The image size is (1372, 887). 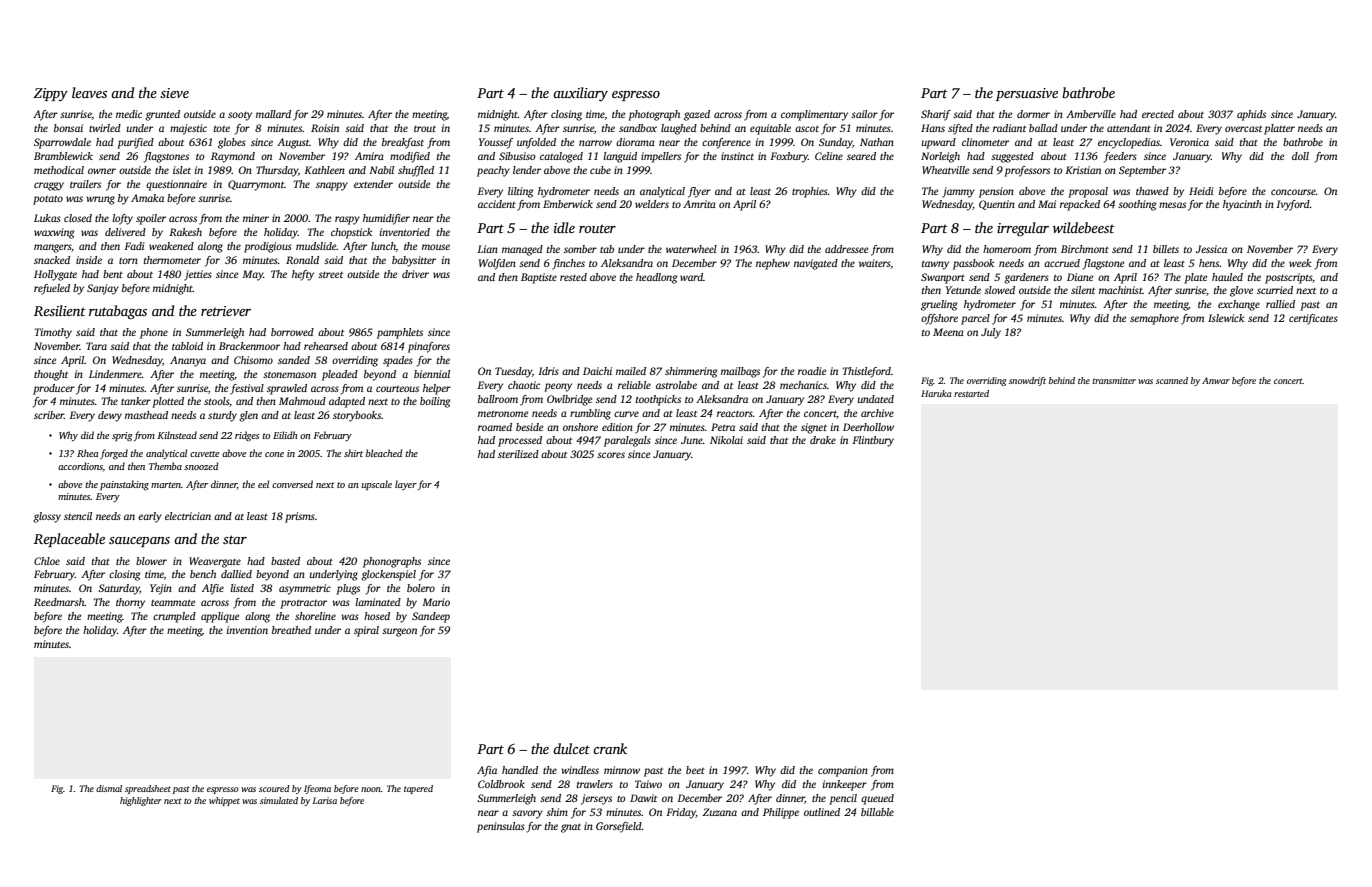 I want to click on silent, so click(x=1083, y=290).
